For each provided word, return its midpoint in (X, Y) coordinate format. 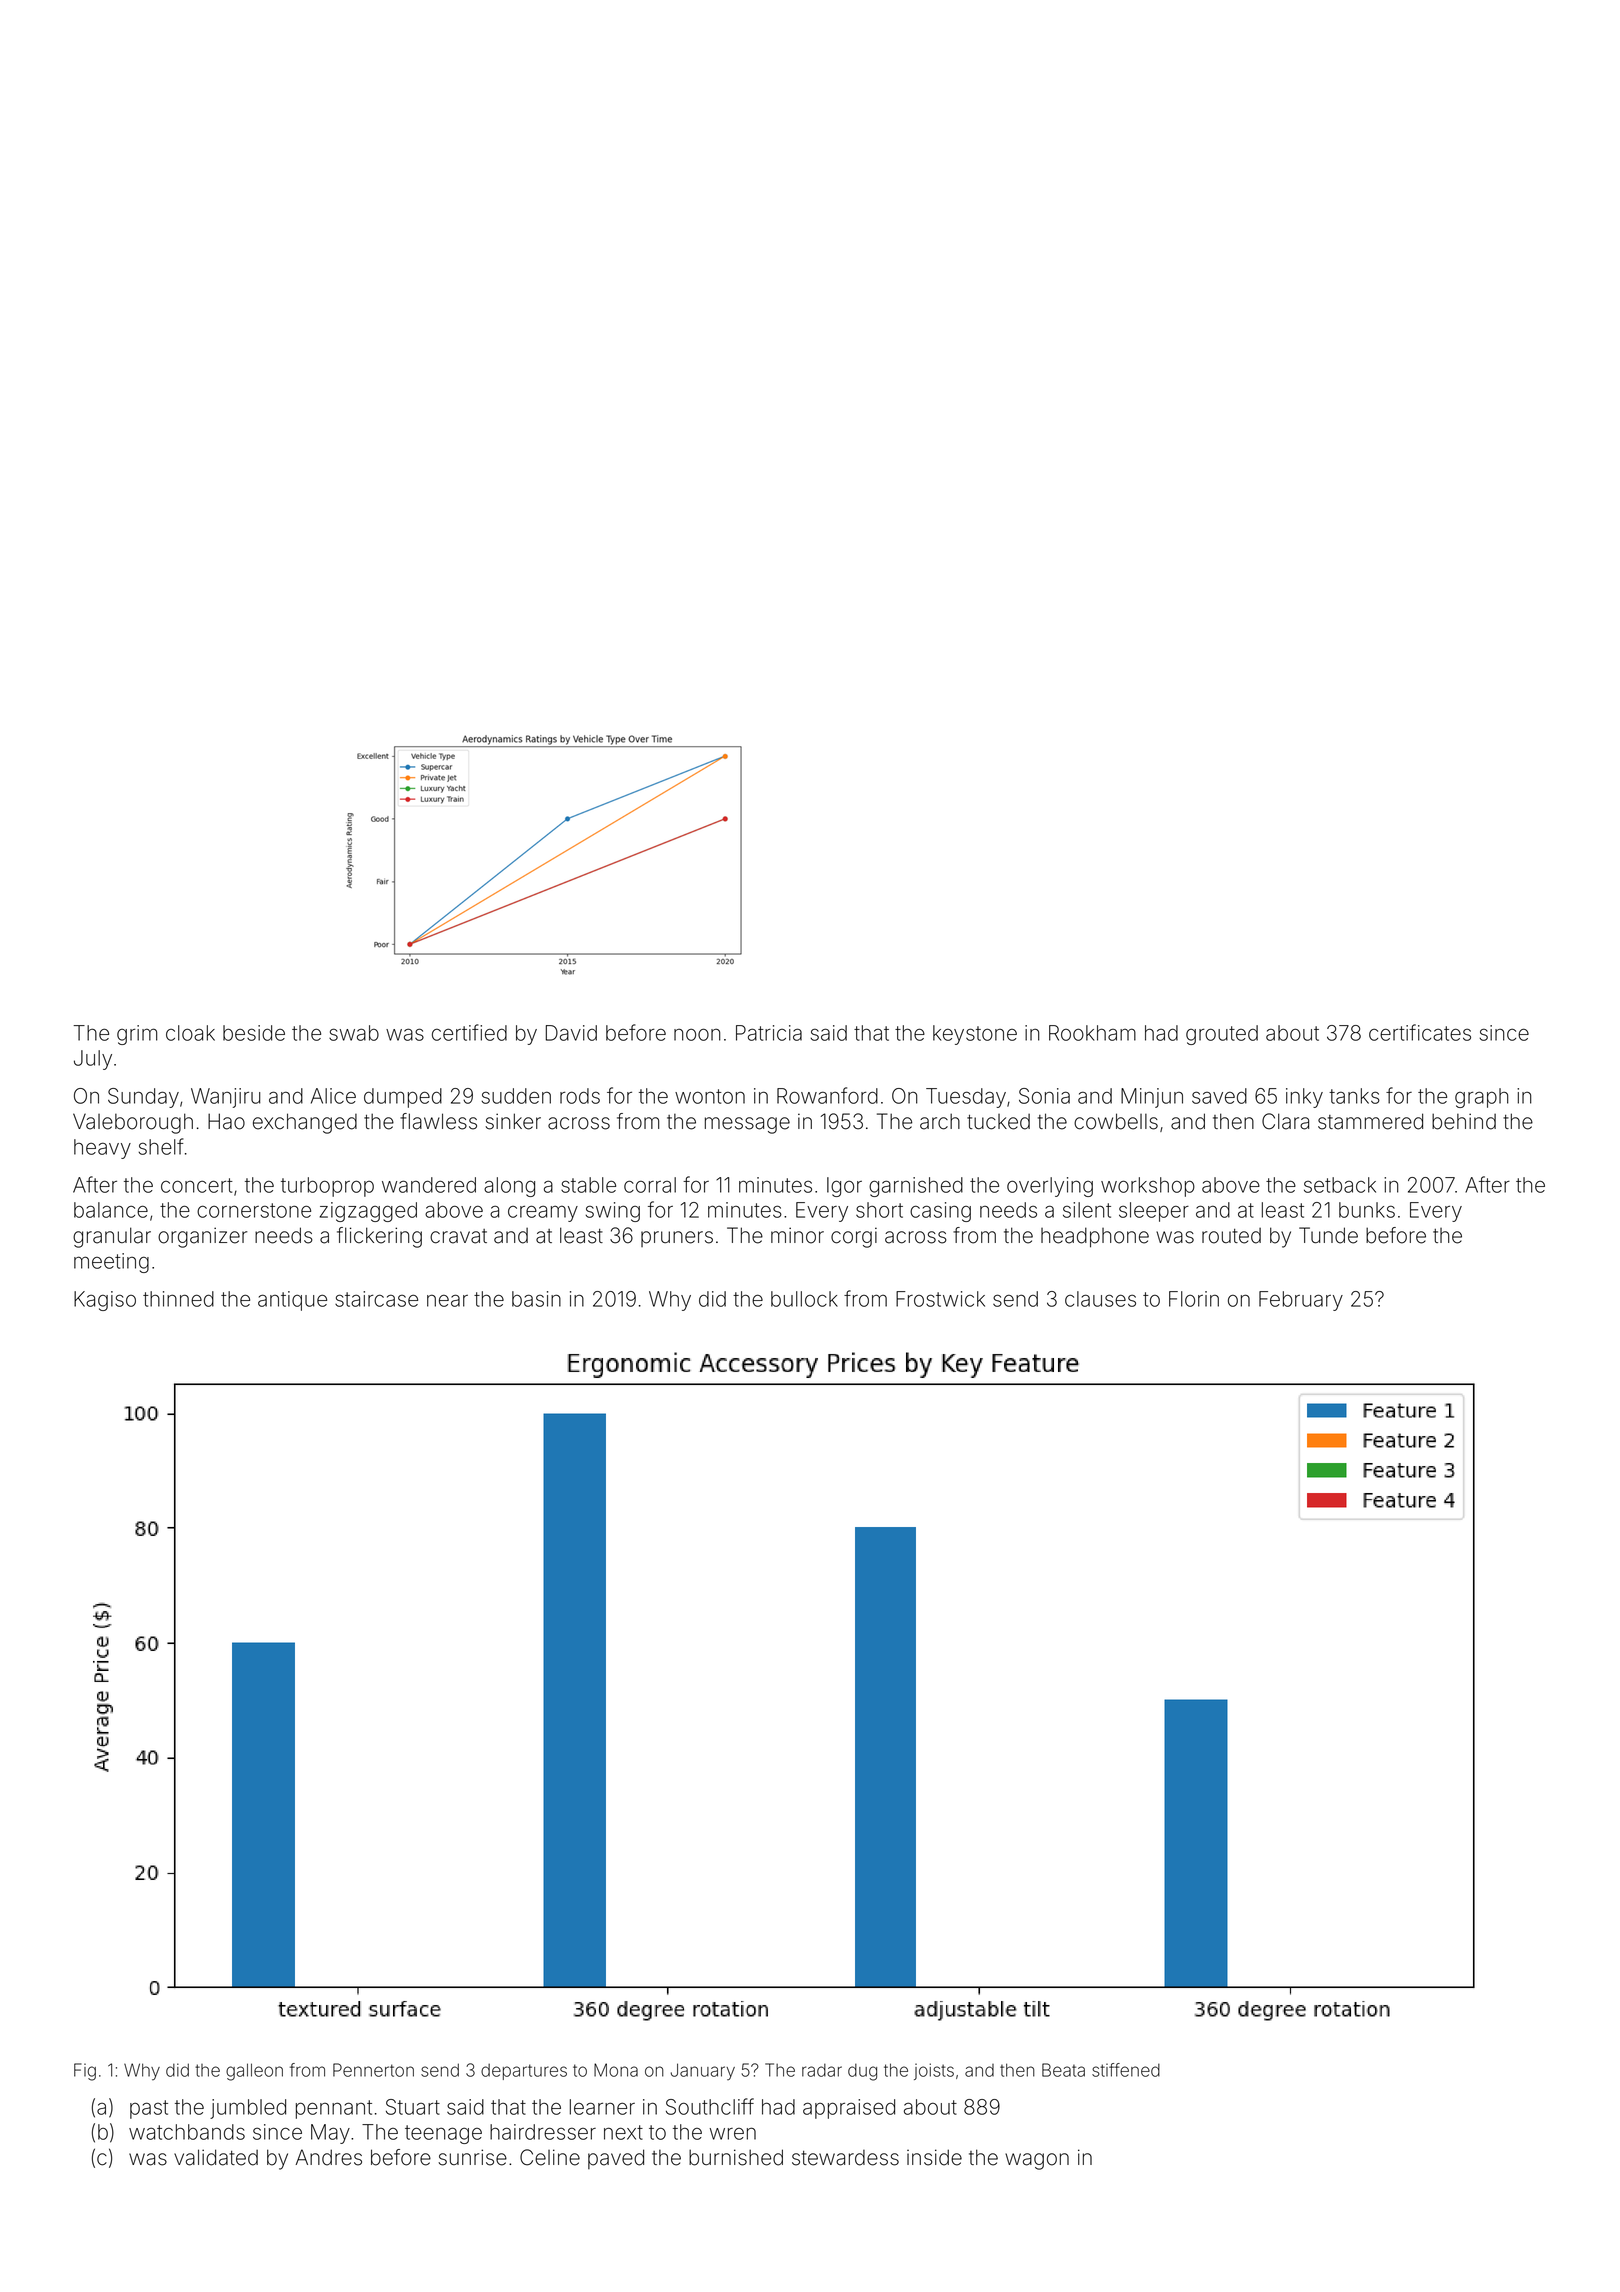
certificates (1420, 1032)
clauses (1100, 1299)
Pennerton (373, 2070)
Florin (1194, 1299)
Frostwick (940, 1299)
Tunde (1328, 1235)
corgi (854, 1237)
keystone (975, 1035)
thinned (178, 1299)
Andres (328, 2157)
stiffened (1126, 2070)
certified (469, 1032)
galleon (254, 2072)
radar (822, 2070)
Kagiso (105, 1301)
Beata (1063, 2070)
